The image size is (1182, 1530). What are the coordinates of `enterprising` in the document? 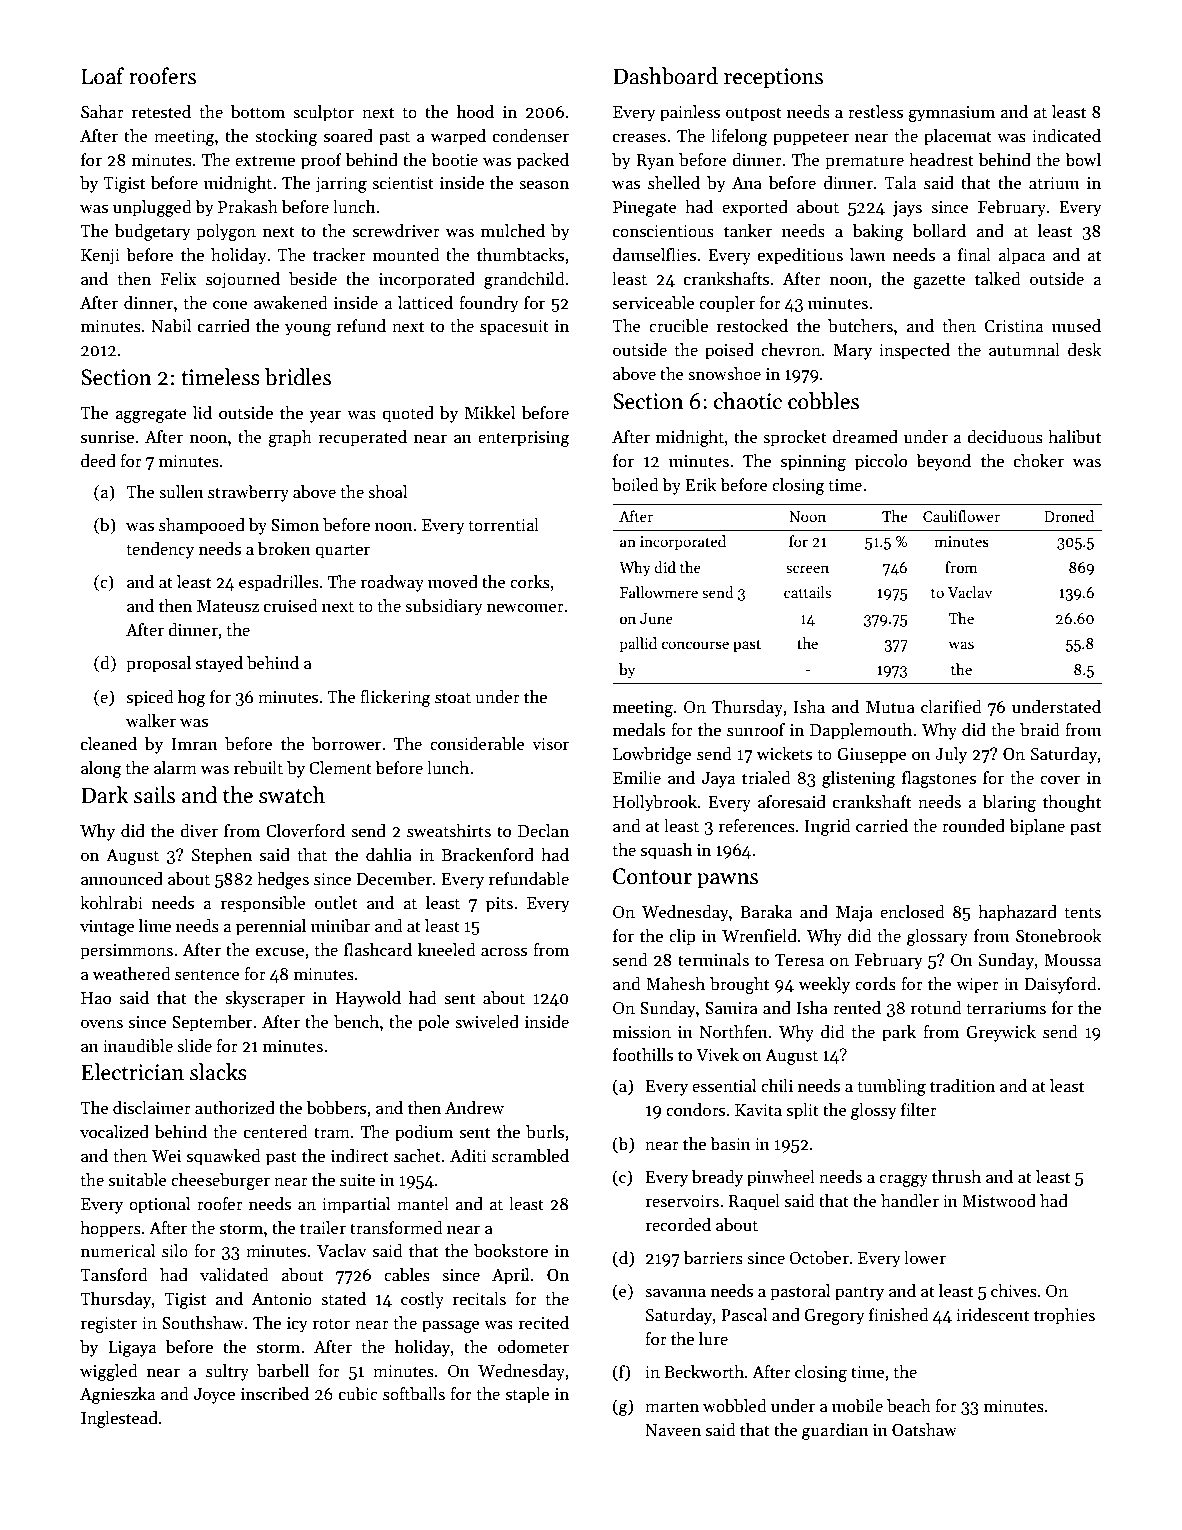 It's located at (524, 439).
